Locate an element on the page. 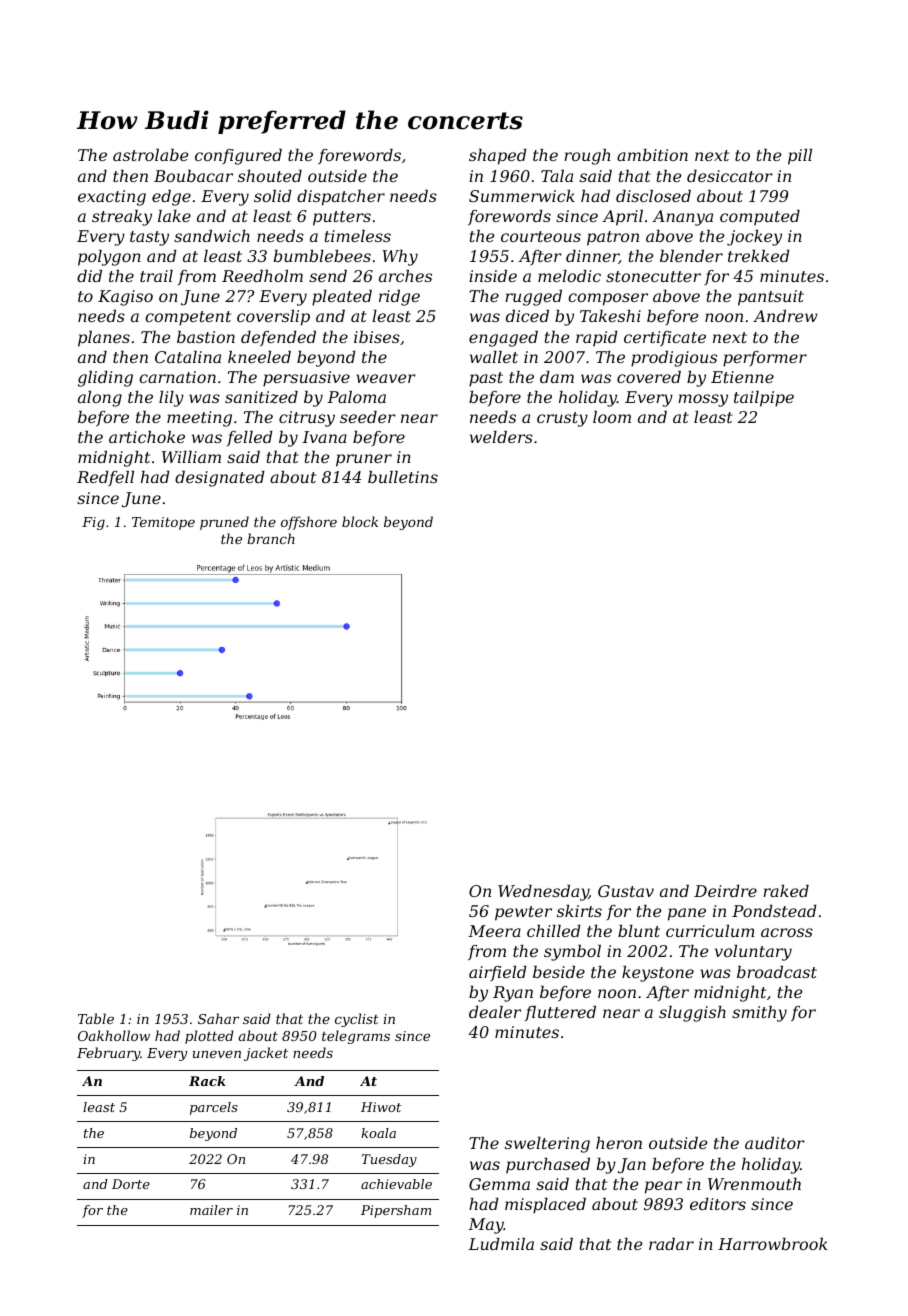 This page has width=908, height=1316. shaped is located at coordinates (498, 157).
